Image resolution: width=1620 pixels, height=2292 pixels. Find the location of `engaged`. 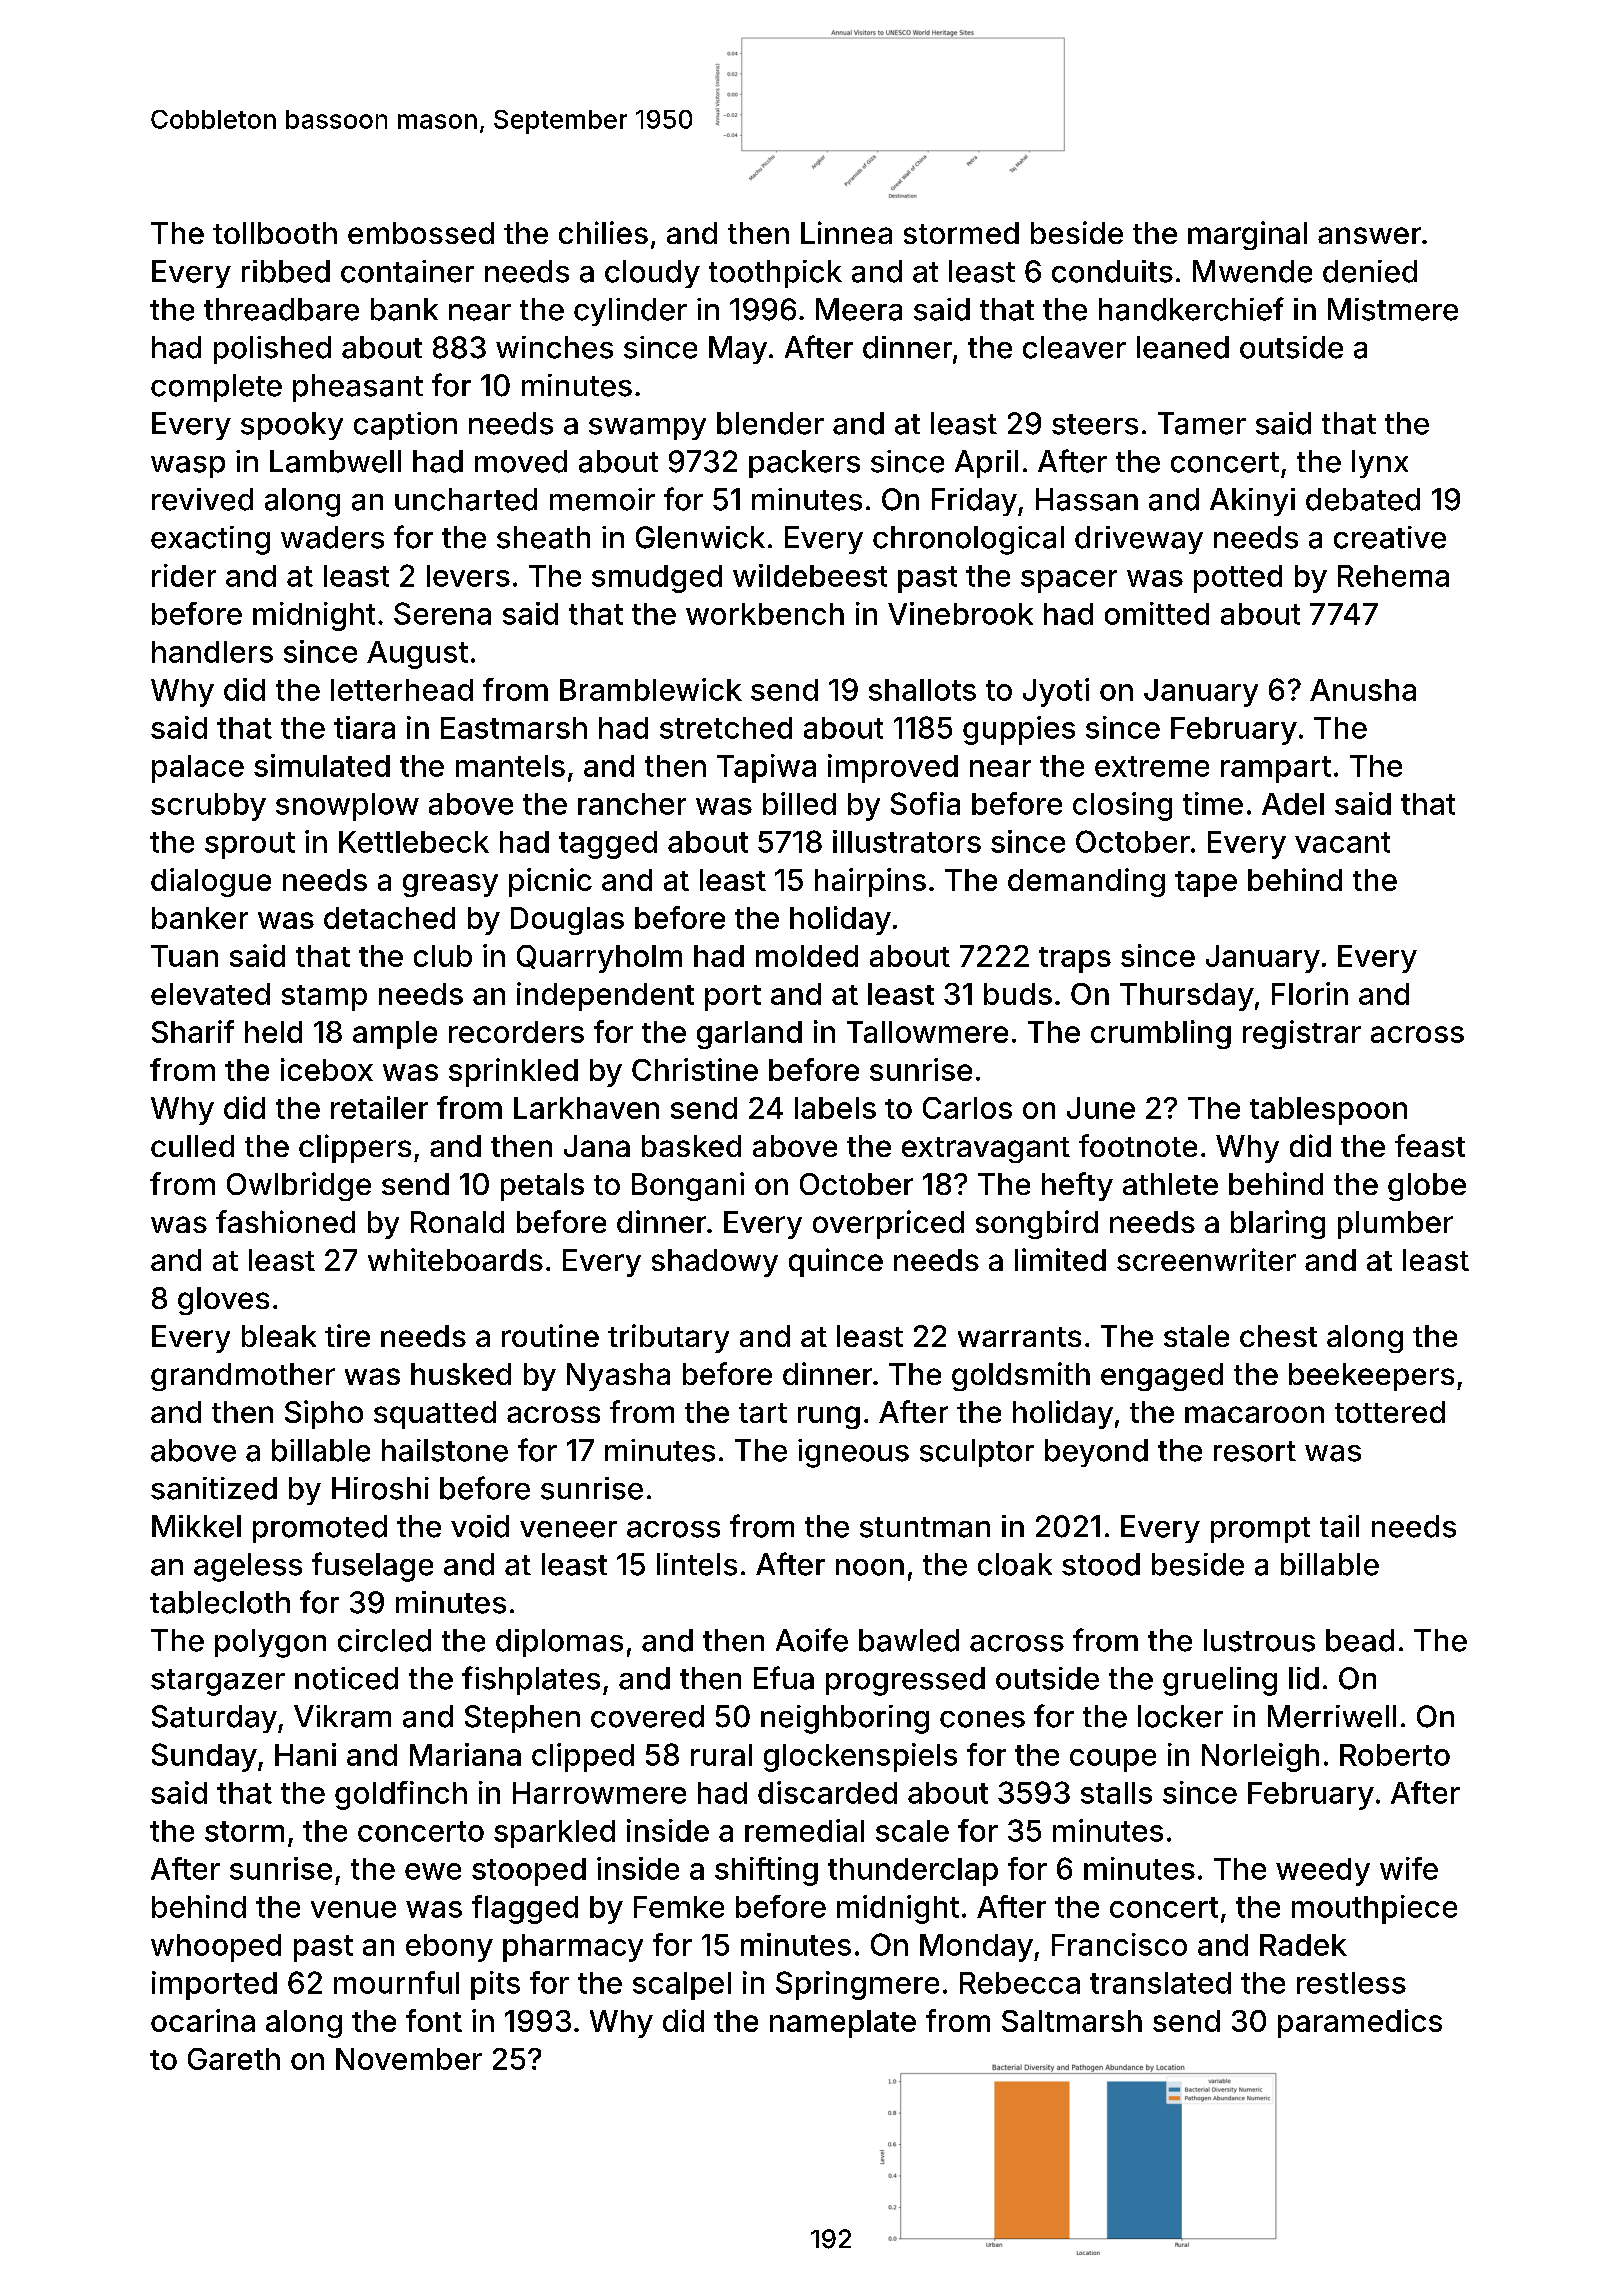

engaged is located at coordinates (1162, 1377).
